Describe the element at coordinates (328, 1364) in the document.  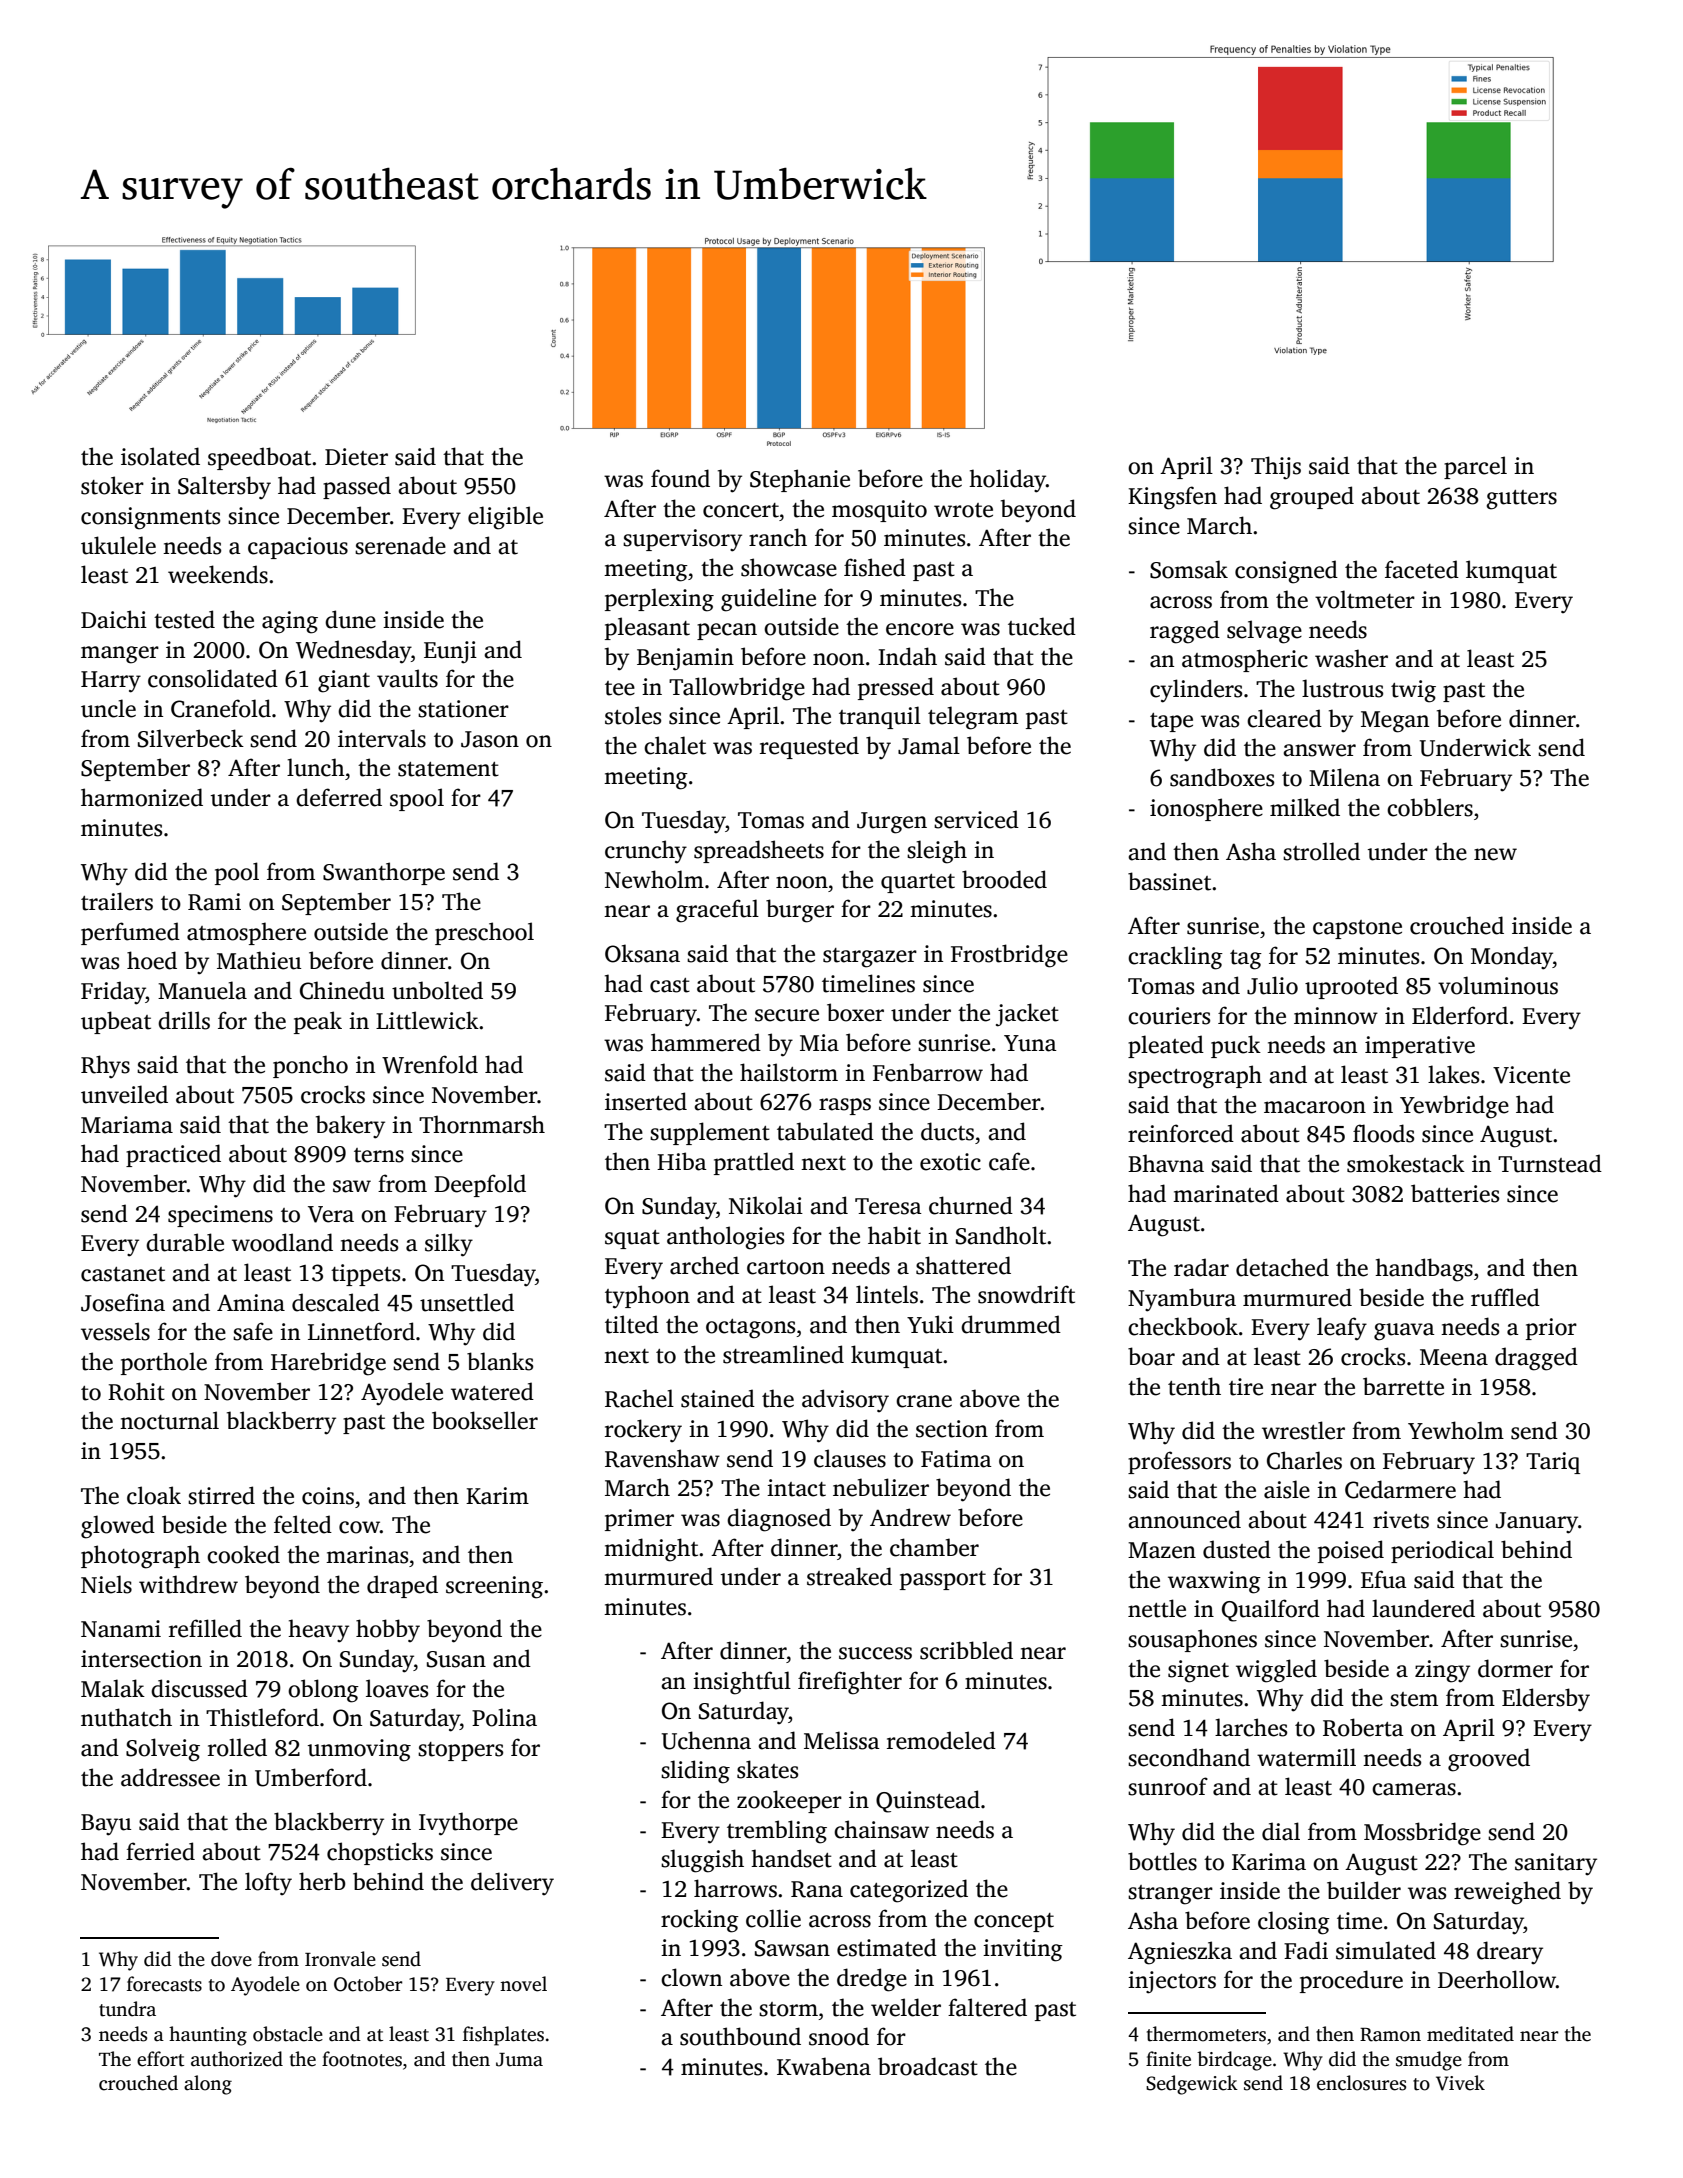
I see `Harebridge` at that location.
